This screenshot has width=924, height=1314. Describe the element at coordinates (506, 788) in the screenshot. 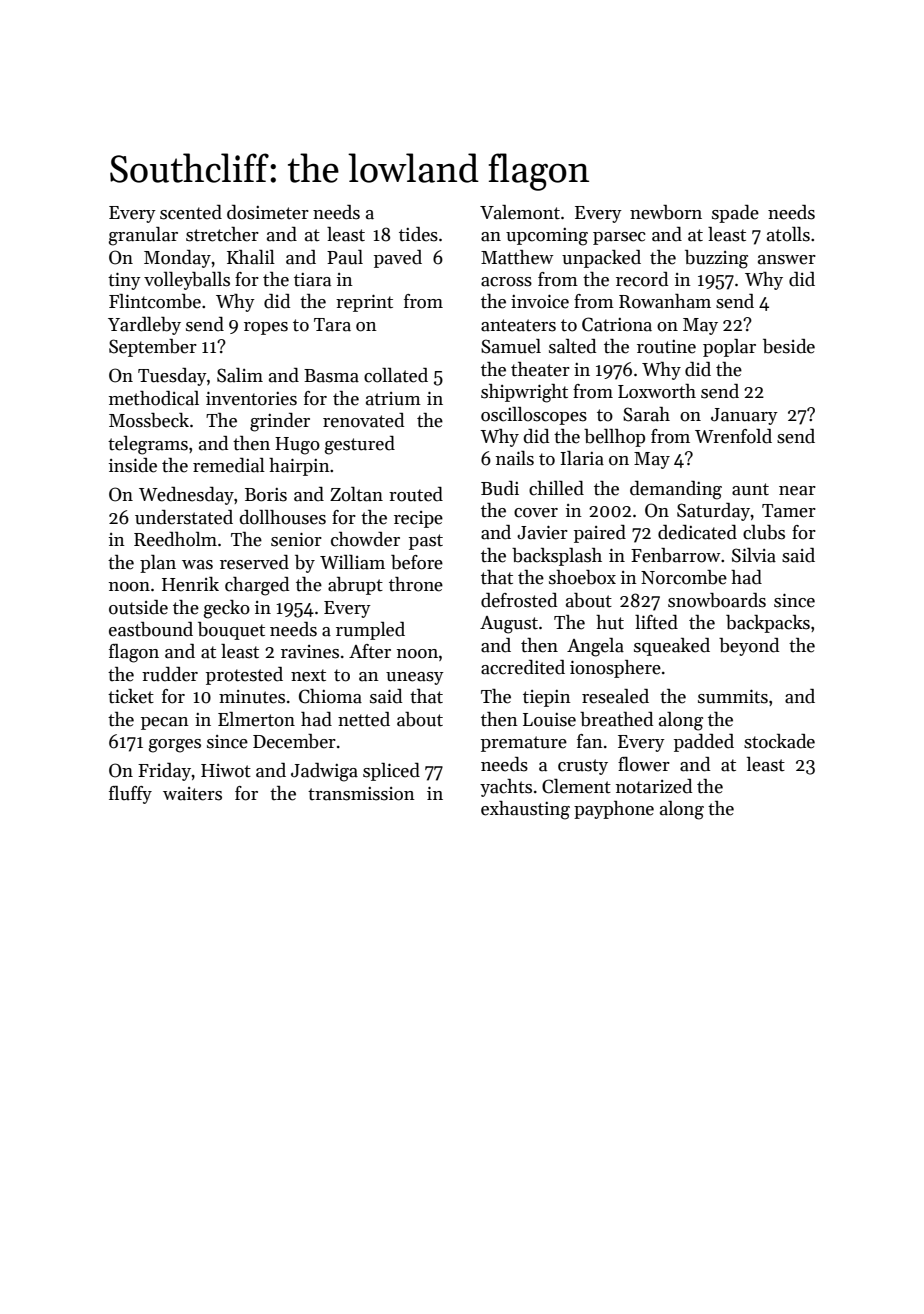

I see `yachts` at that location.
